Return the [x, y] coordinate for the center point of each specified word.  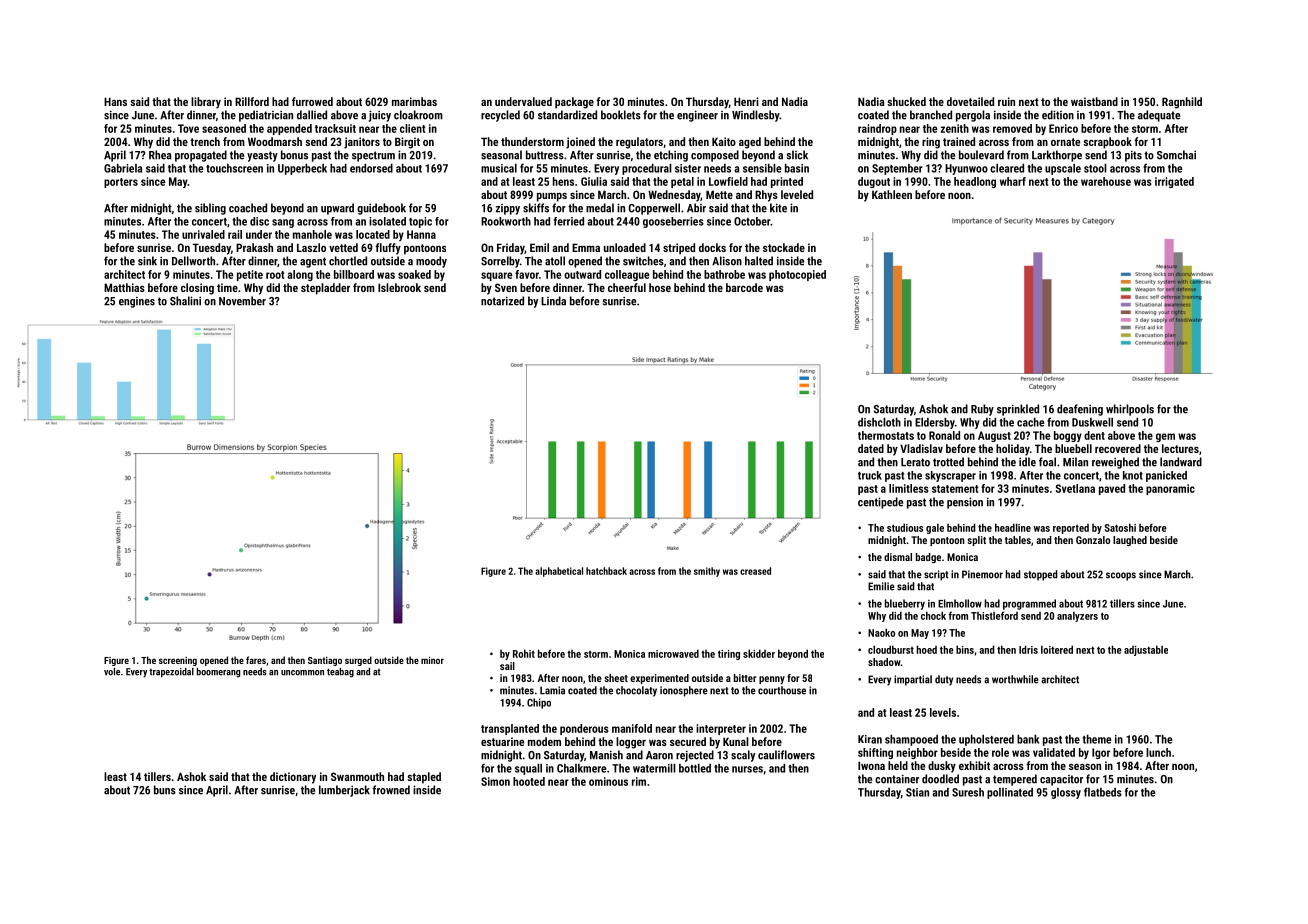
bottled [695, 768]
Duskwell [1092, 422]
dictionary [293, 778]
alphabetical [559, 572]
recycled [500, 116]
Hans [115, 101]
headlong [975, 182]
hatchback [606, 571]
